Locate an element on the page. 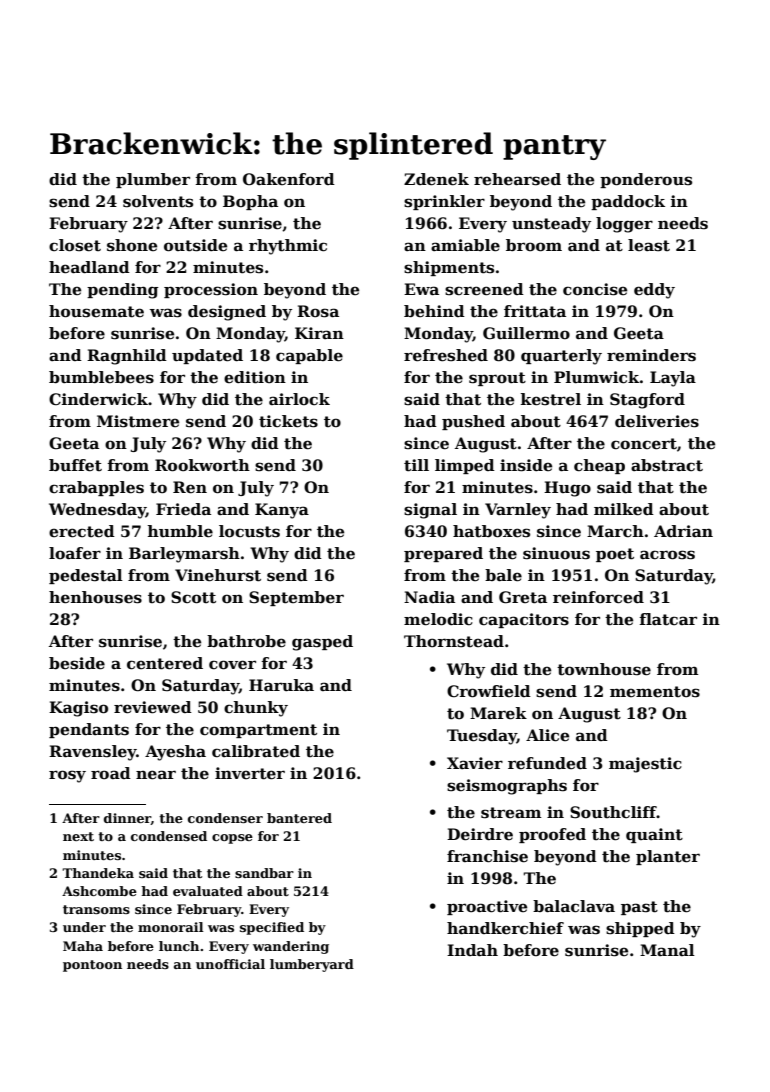 This page has width=770, height=1092. shone is located at coordinates (132, 245).
